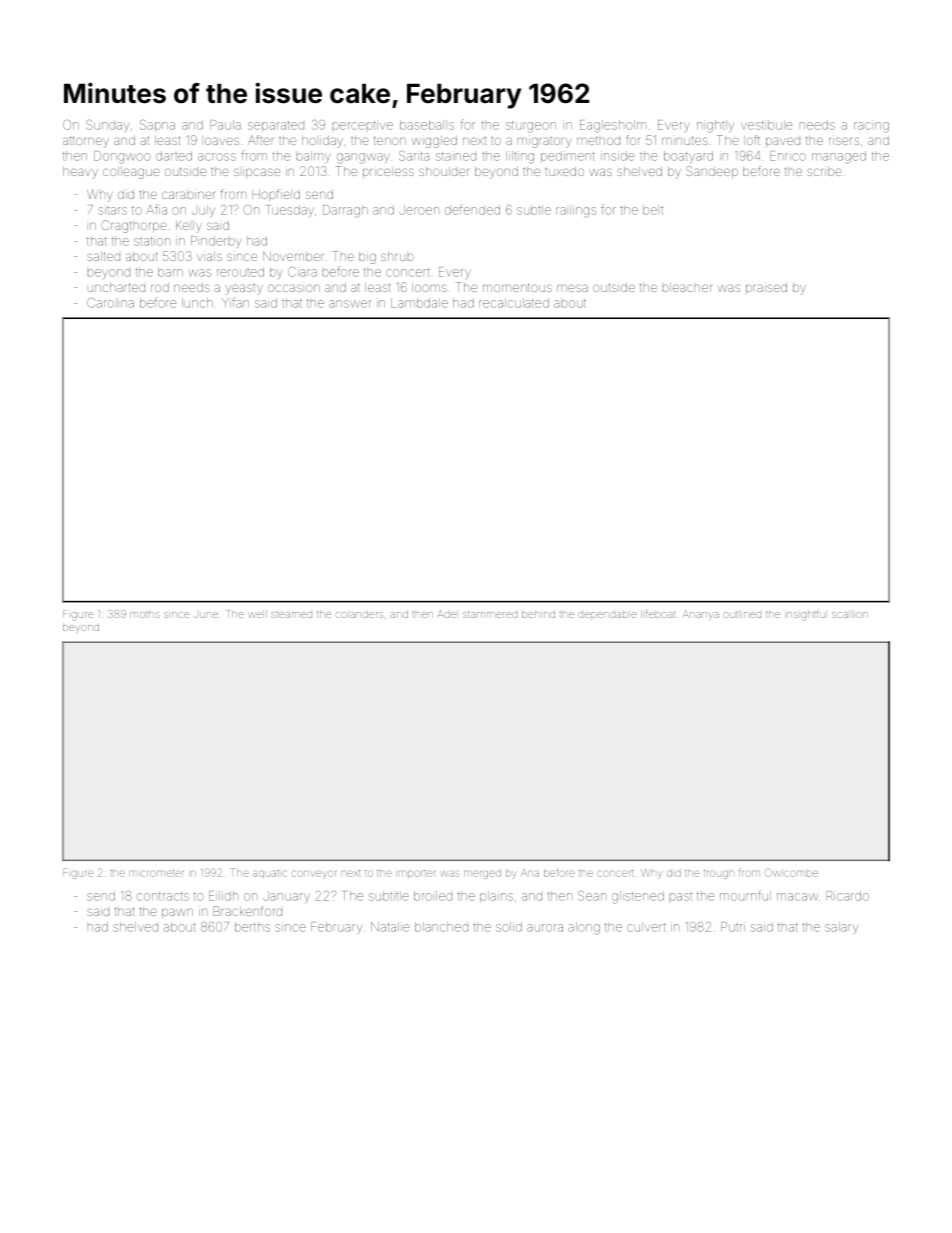 This page has height=1233, width=952. Describe the element at coordinates (145, 614) in the page. I see `moths` at that location.
